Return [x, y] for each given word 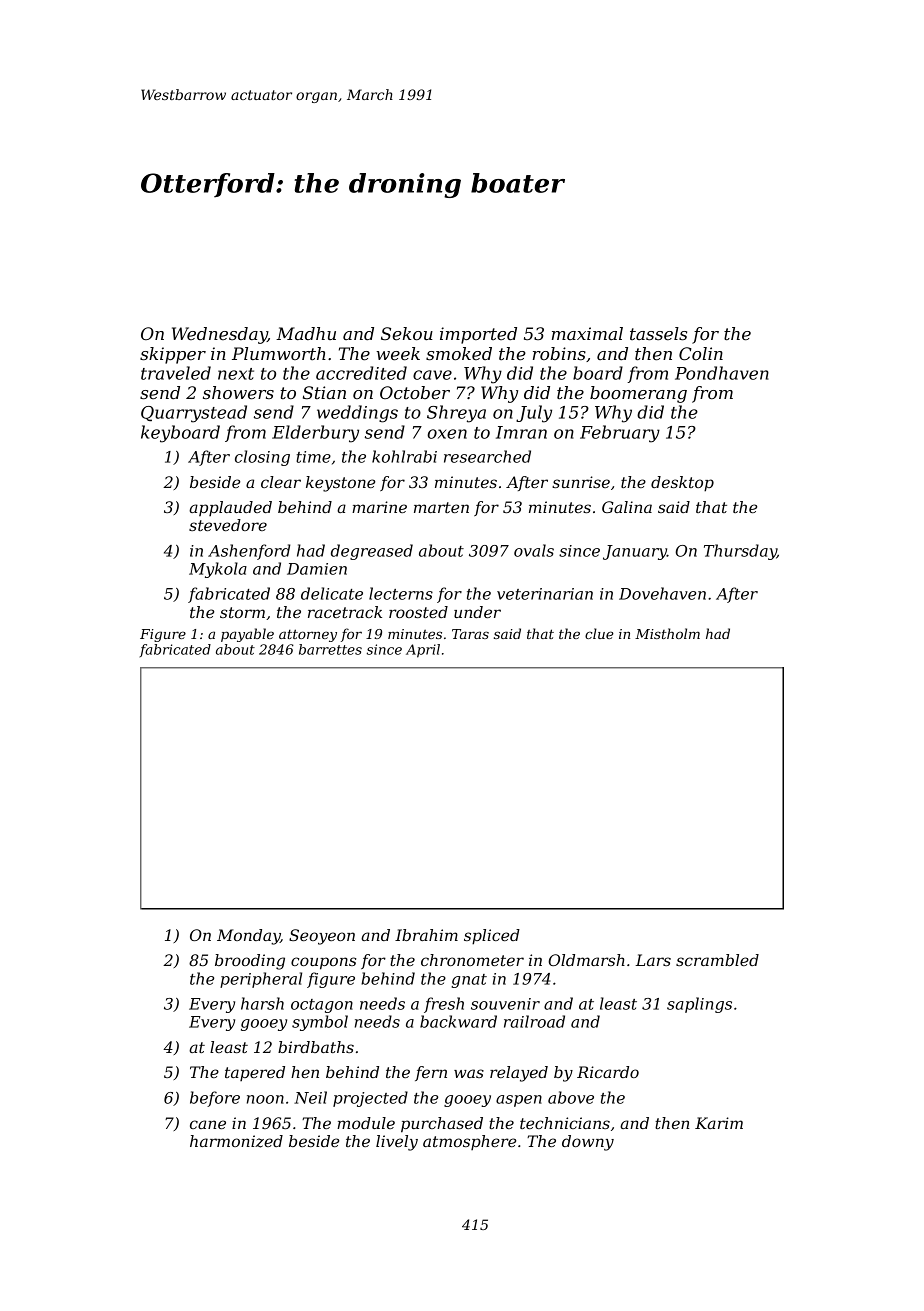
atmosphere [469, 1142]
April [423, 651]
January [635, 552]
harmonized [236, 1141]
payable [247, 635]
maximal [587, 333]
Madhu [306, 333]
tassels [658, 333]
